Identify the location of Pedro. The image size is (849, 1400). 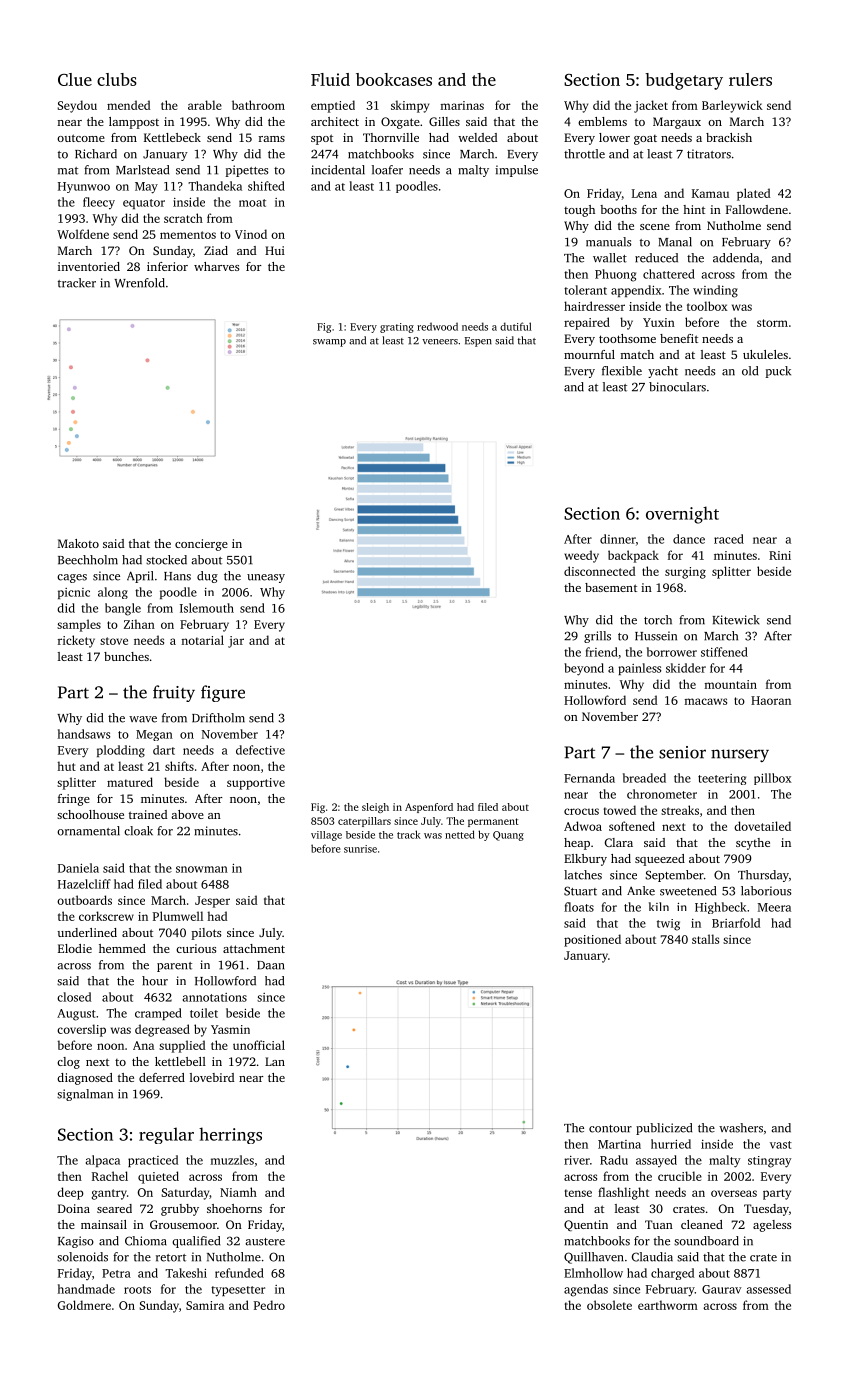
(269, 1305).
